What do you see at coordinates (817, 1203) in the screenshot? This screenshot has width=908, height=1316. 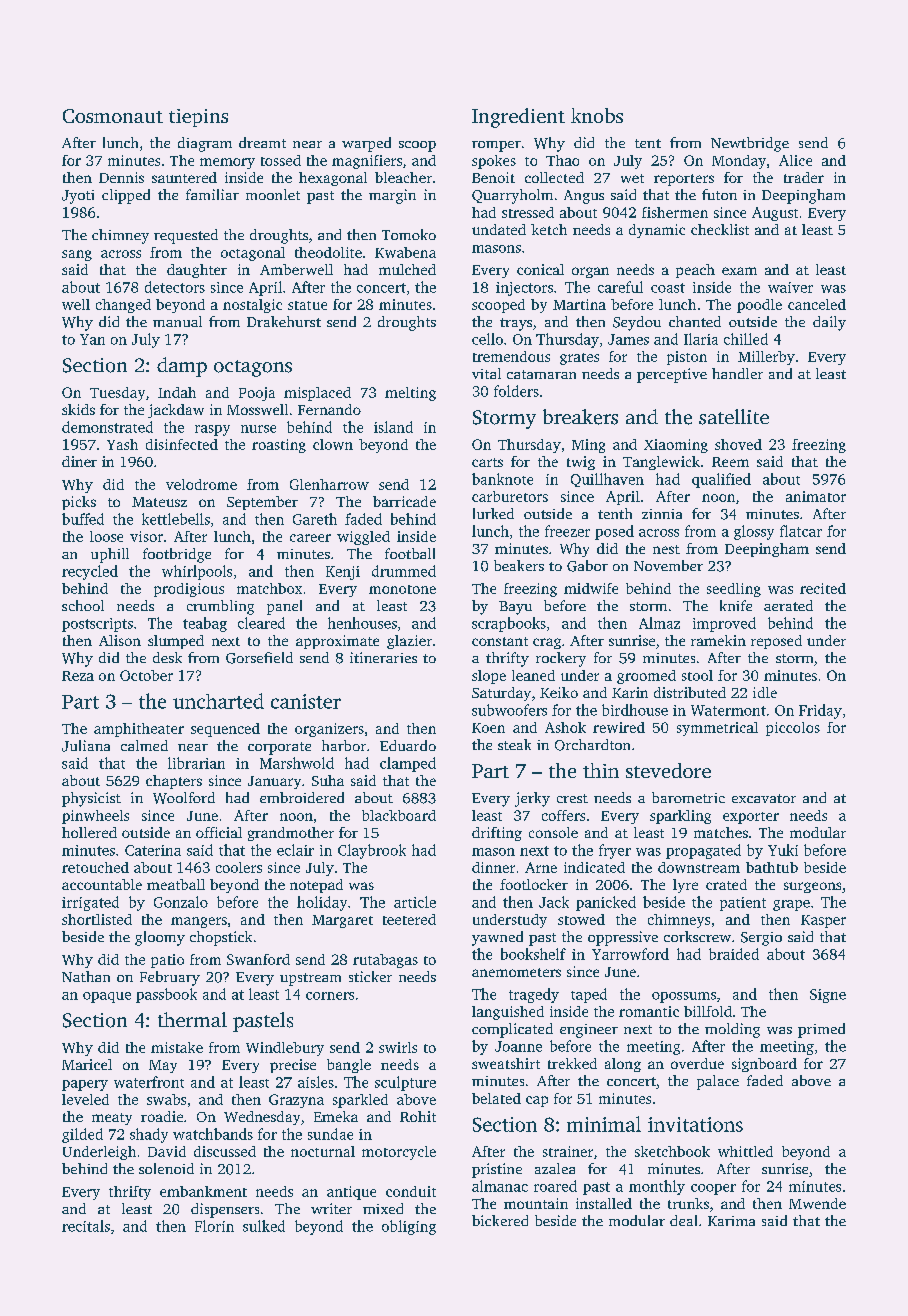 I see `Mwende` at bounding box center [817, 1203].
